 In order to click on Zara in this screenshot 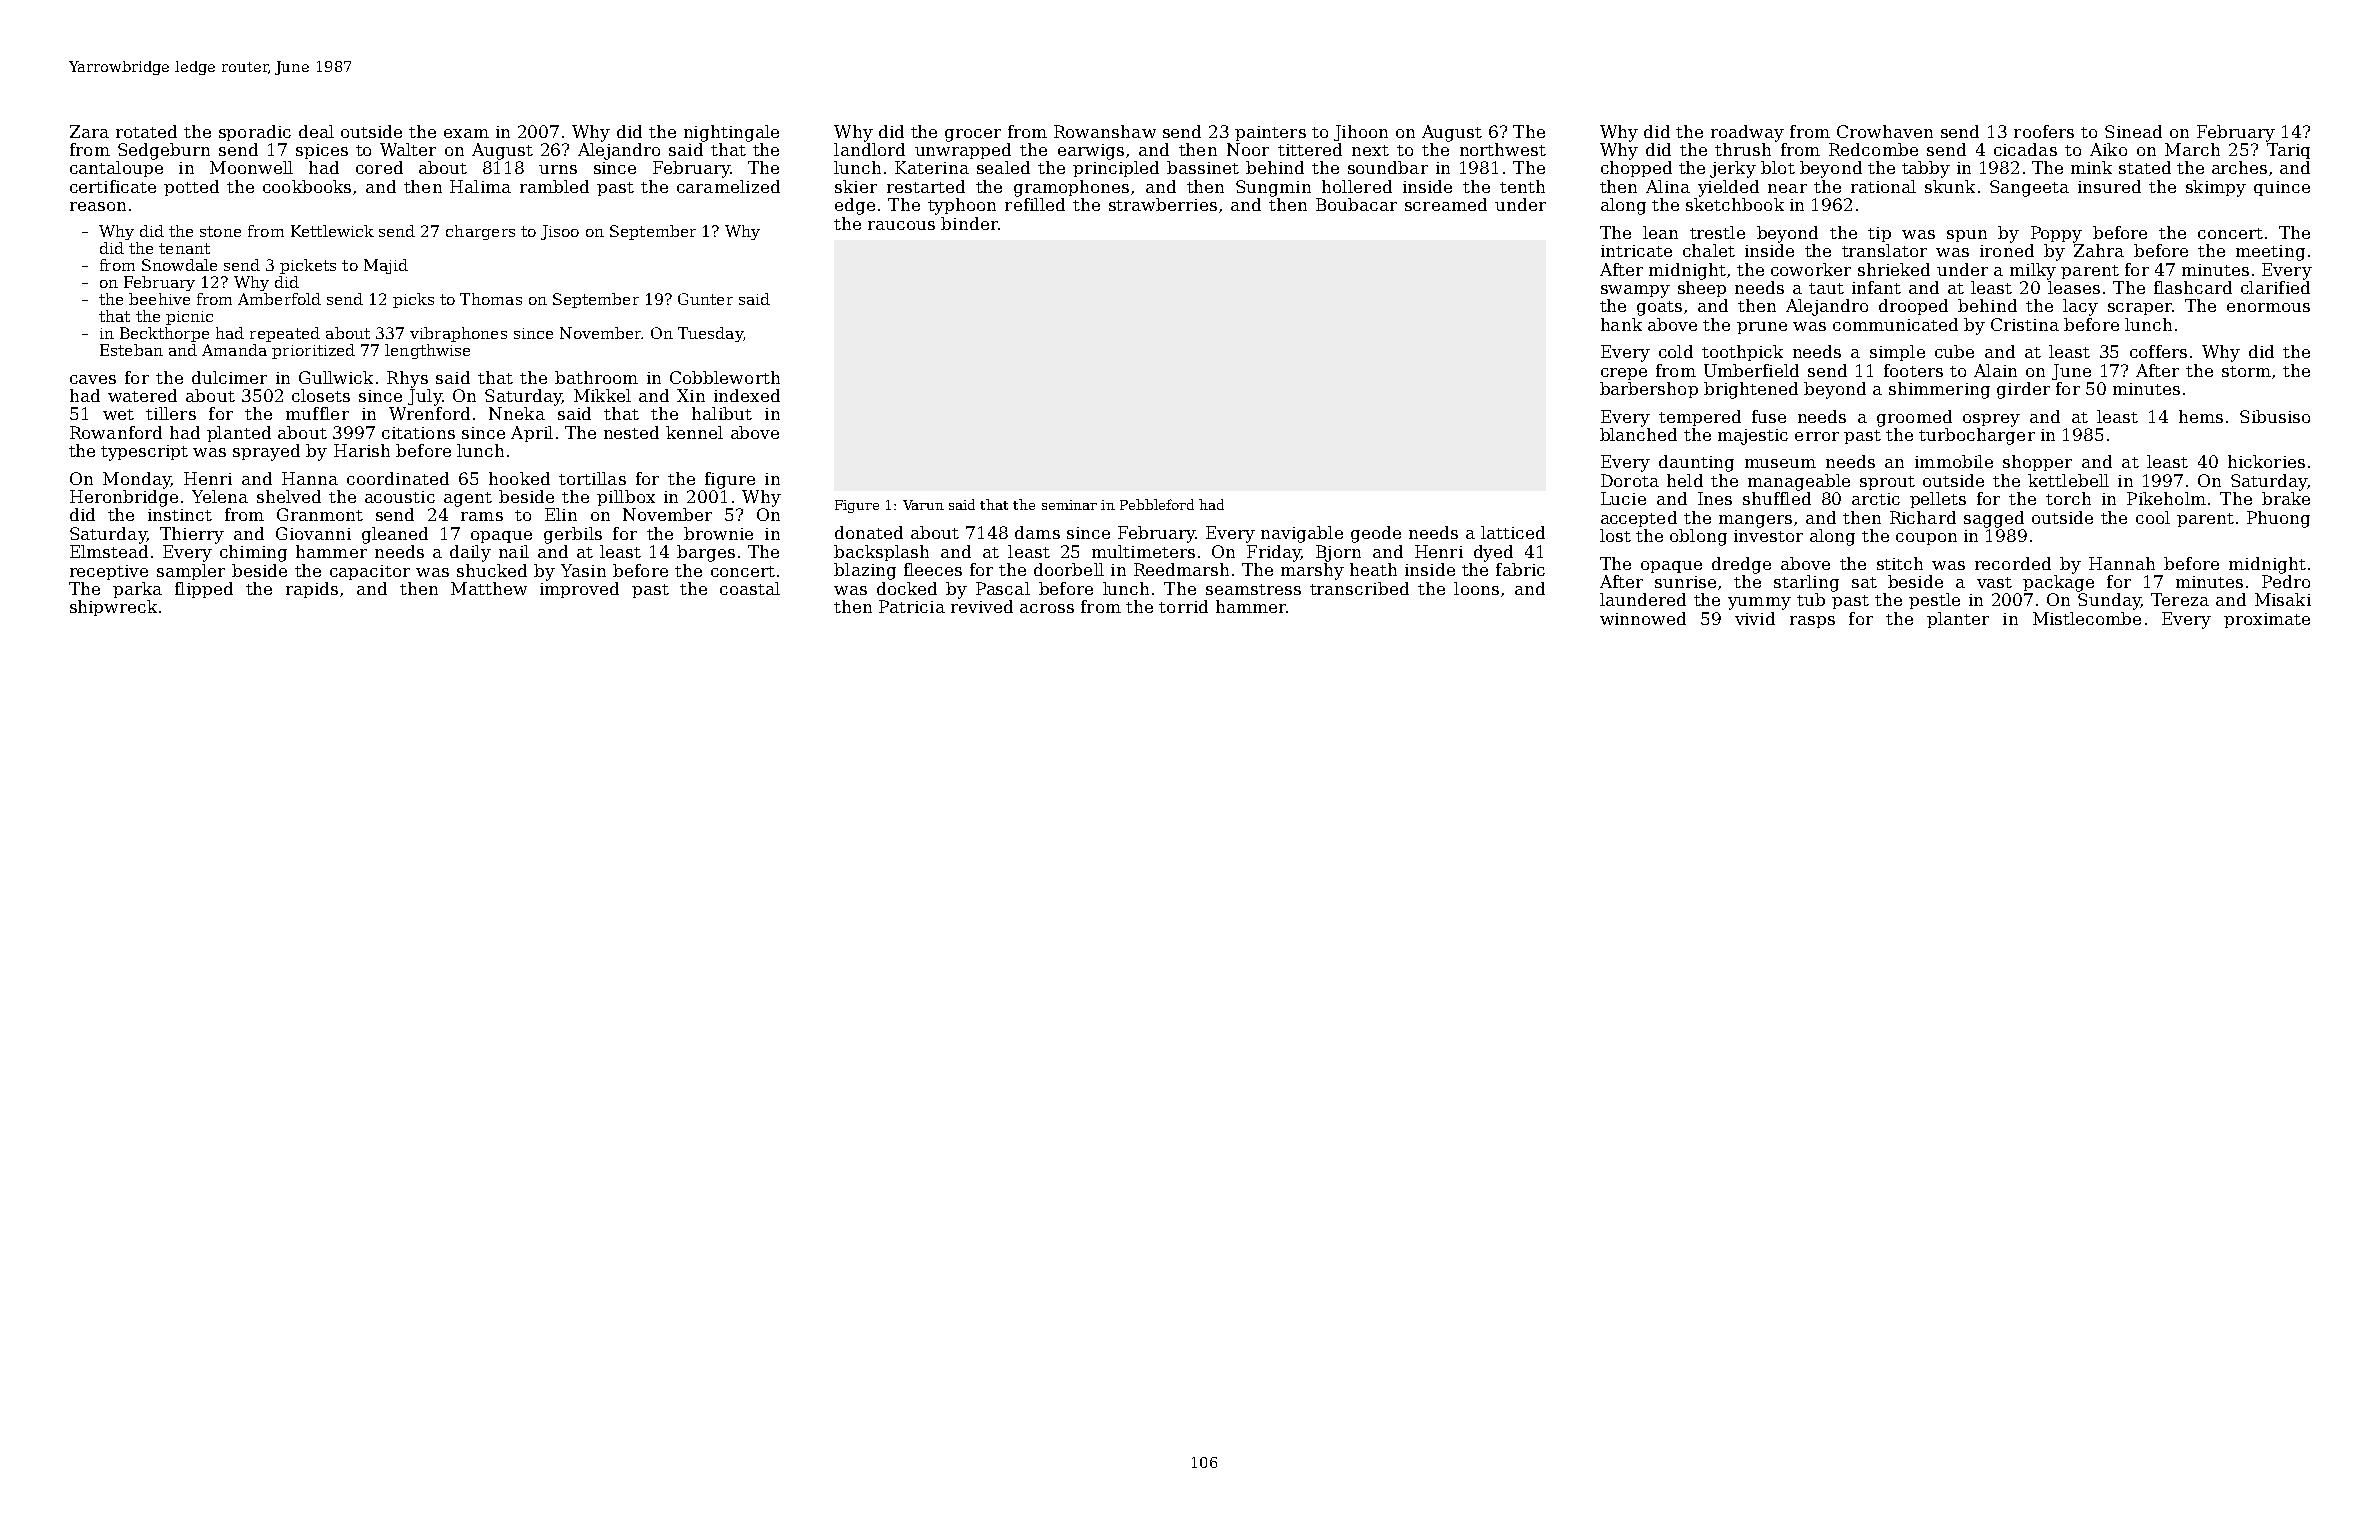, I will do `click(89, 131)`.
